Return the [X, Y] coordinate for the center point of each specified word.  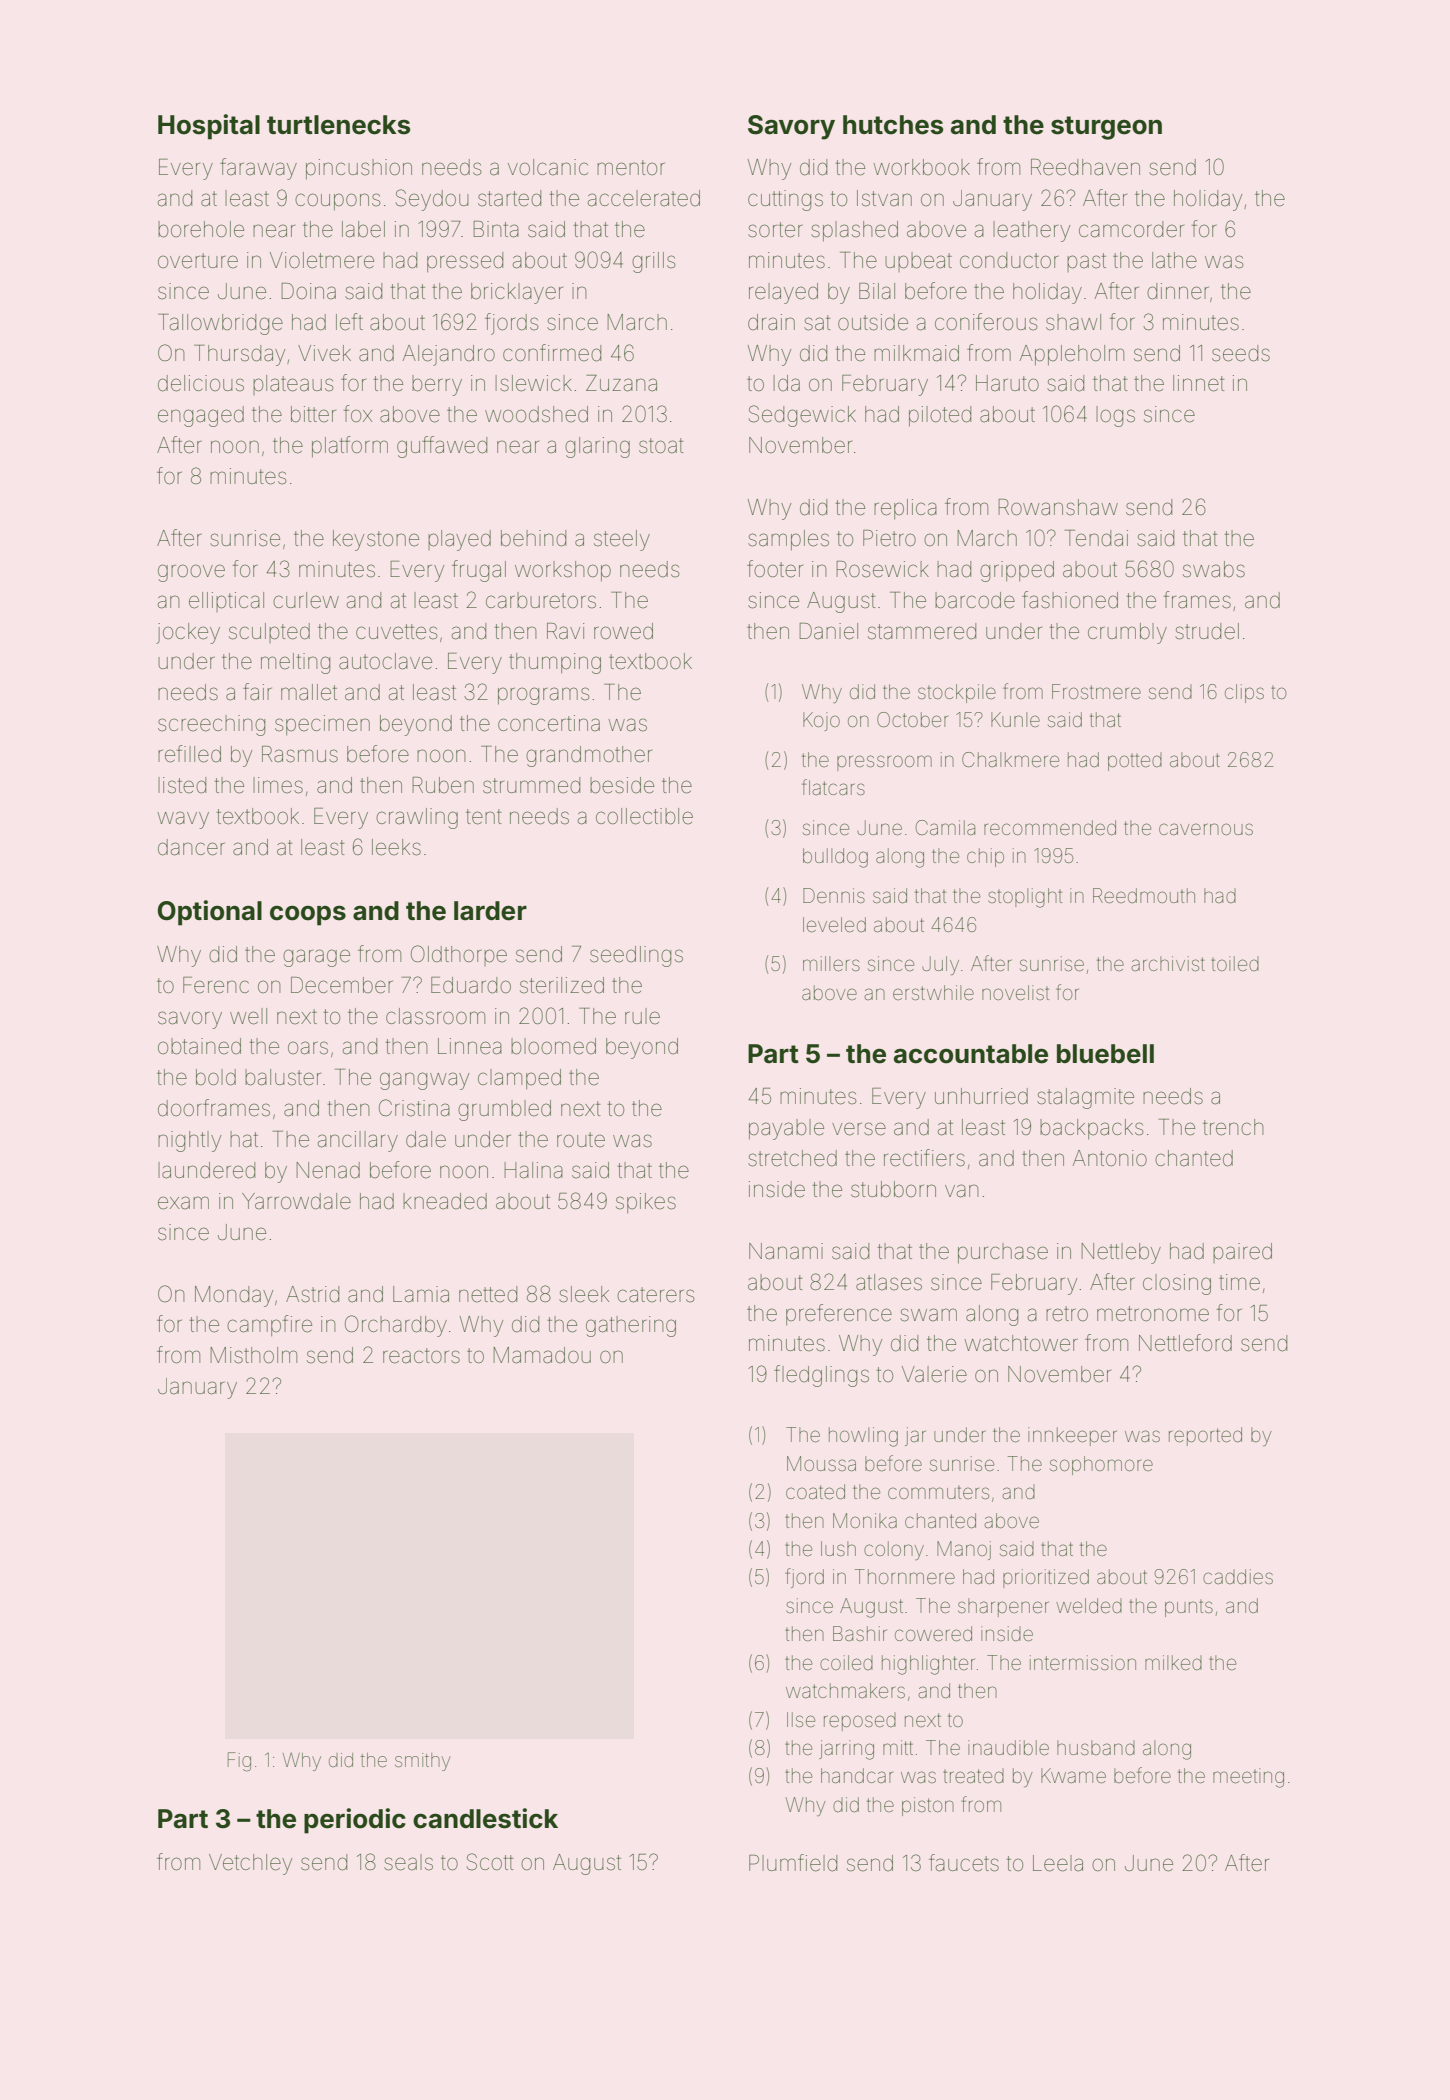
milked [1173, 1662]
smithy [423, 1762]
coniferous [986, 322]
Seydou [432, 200]
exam [183, 1203]
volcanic [548, 167]
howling [863, 1437]
